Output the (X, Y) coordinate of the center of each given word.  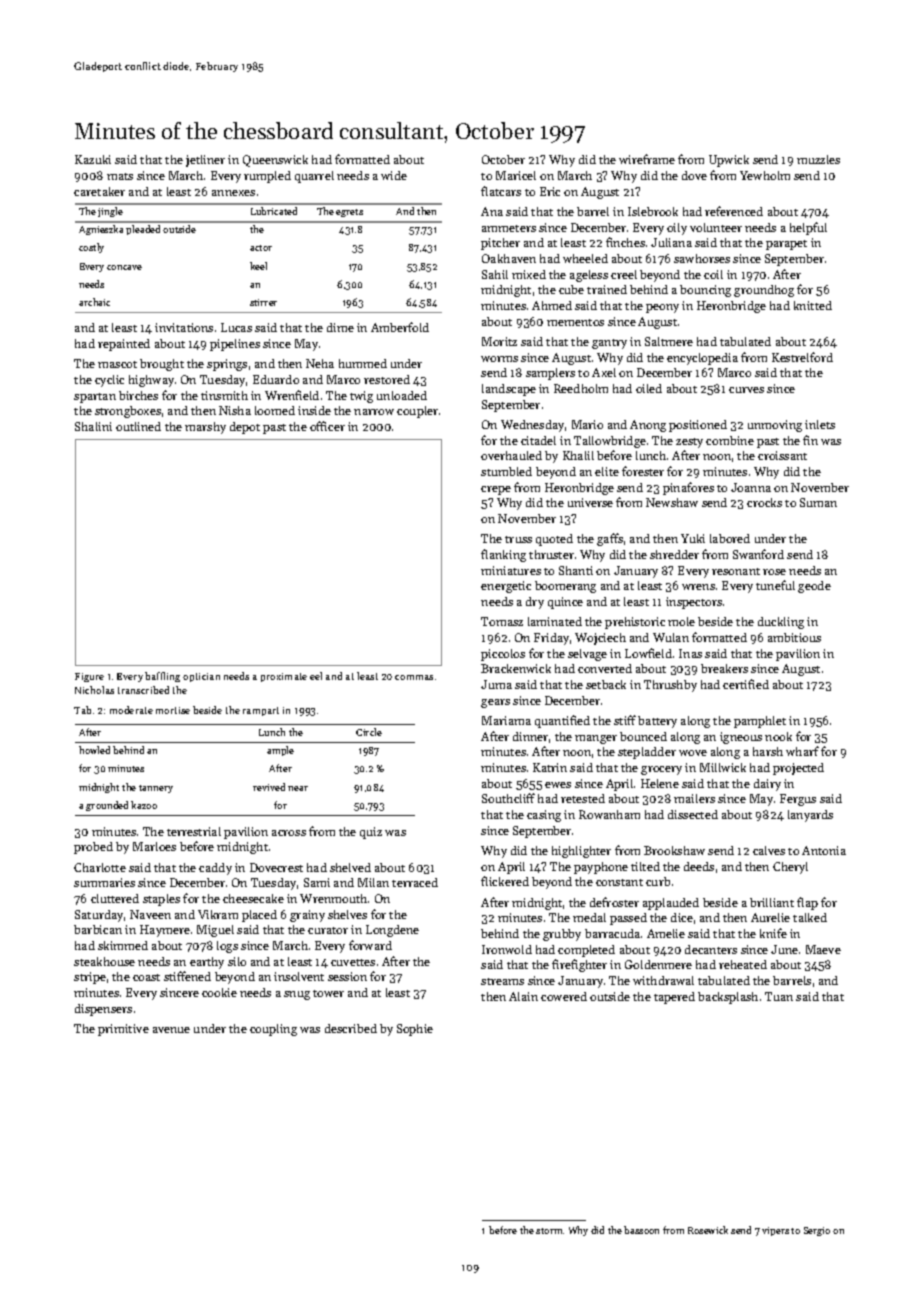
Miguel (215, 931)
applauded (671, 904)
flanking (503, 555)
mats (120, 176)
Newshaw (672, 502)
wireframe (647, 159)
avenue (171, 1030)
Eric (550, 191)
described (351, 1028)
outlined (138, 426)
